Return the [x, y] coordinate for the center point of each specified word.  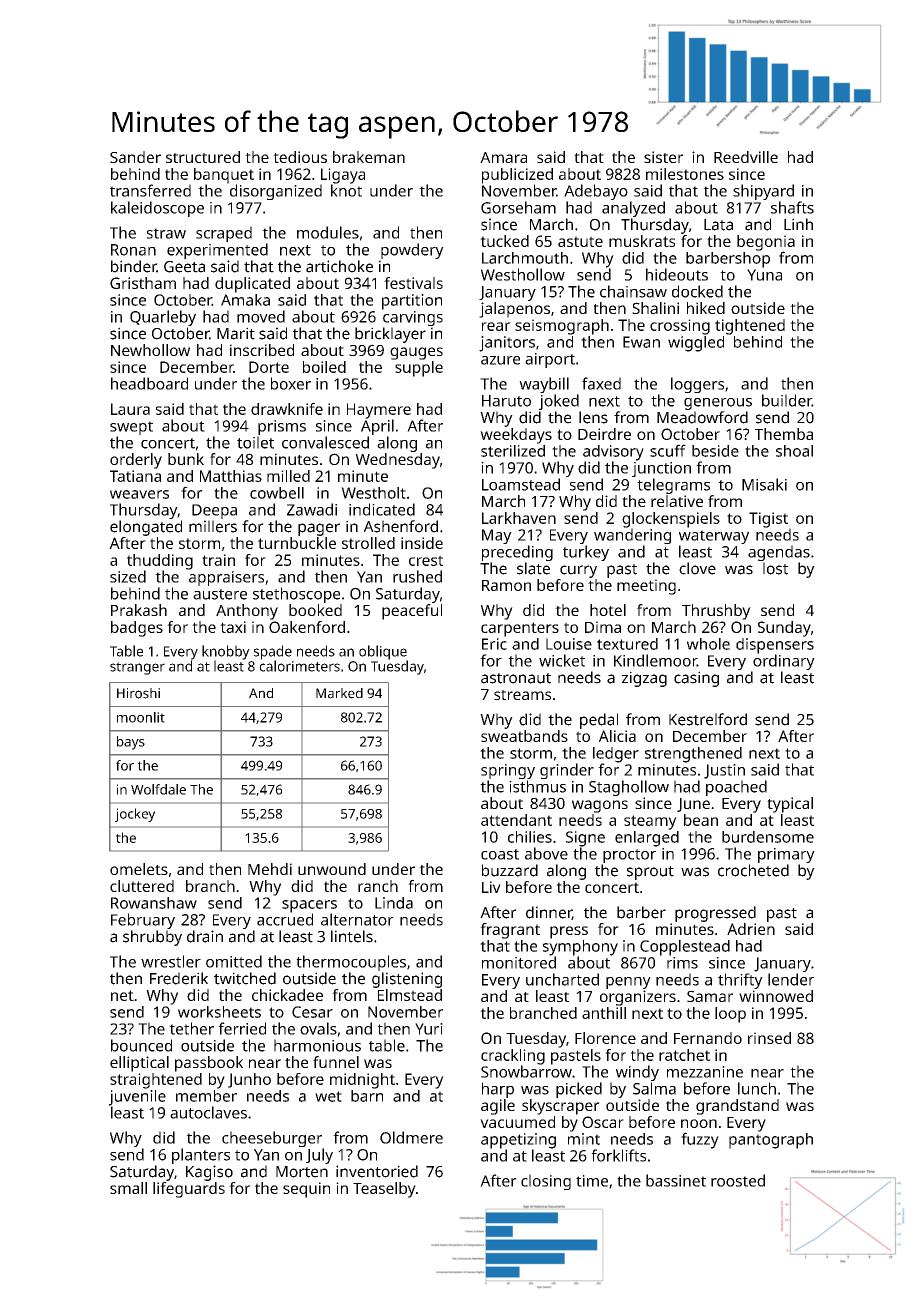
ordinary [784, 662]
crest [426, 560]
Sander [135, 157]
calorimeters [300, 666]
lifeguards [189, 1190]
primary [786, 855]
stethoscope [296, 595]
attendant [516, 820]
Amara [503, 157]
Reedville [746, 157]
